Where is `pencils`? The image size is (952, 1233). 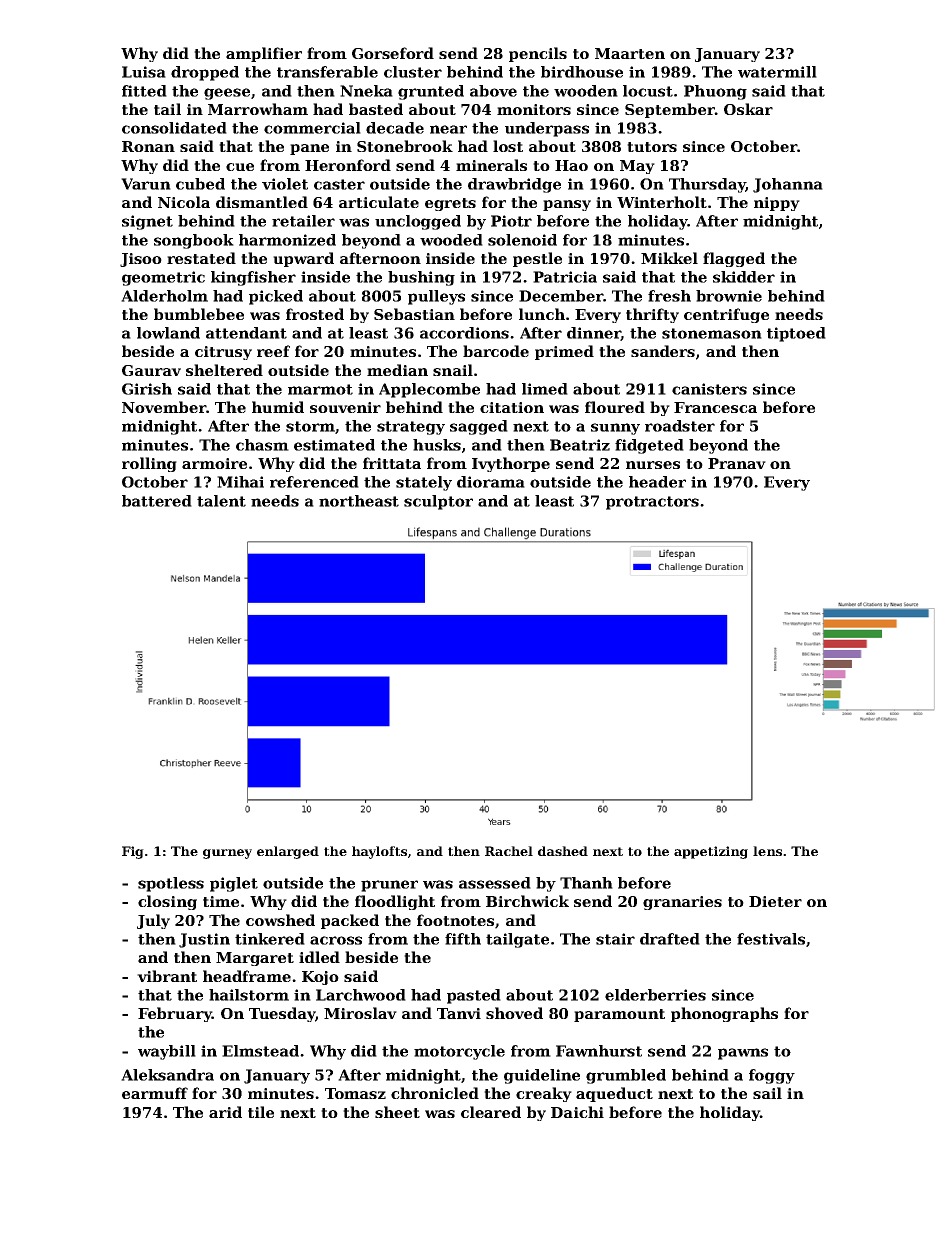 pencils is located at coordinates (538, 54).
